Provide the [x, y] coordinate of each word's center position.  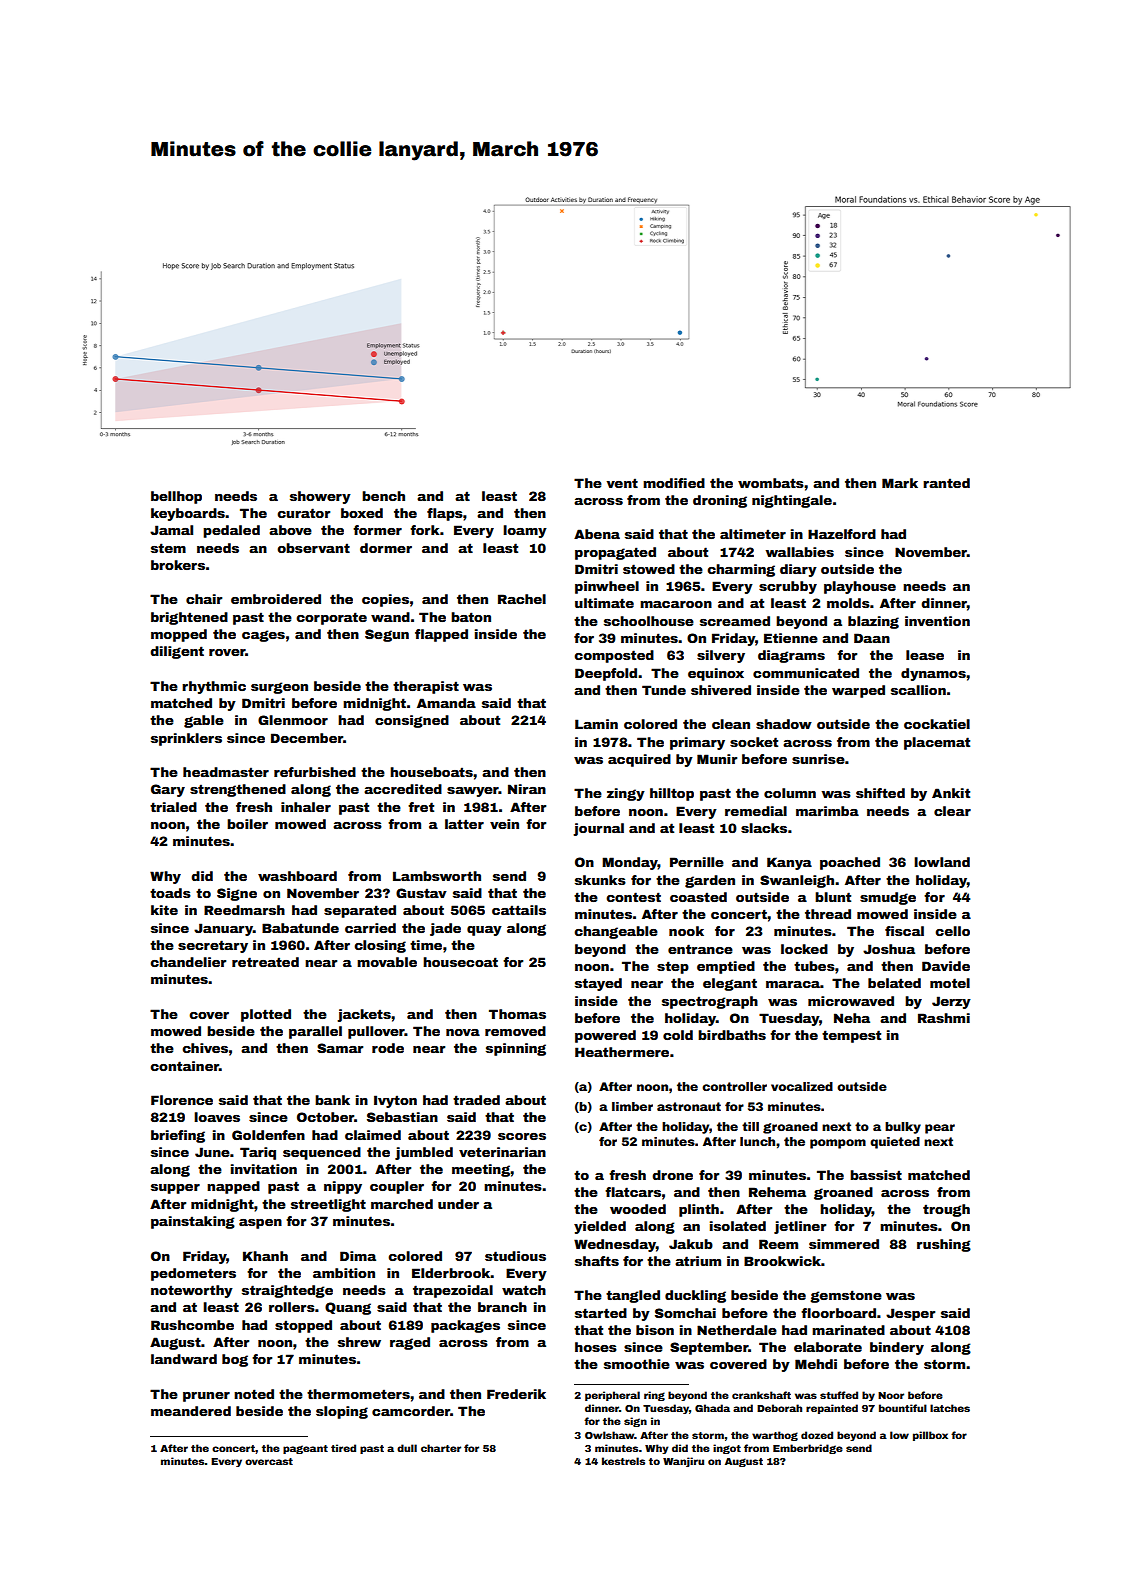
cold [678, 1035]
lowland [942, 862]
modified [674, 483]
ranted [946, 483]
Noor [891, 1395]
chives [205, 1048]
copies [385, 600]
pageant [305, 1449]
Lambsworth [437, 876]
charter [441, 1448]
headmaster [226, 772]
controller [734, 1086]
